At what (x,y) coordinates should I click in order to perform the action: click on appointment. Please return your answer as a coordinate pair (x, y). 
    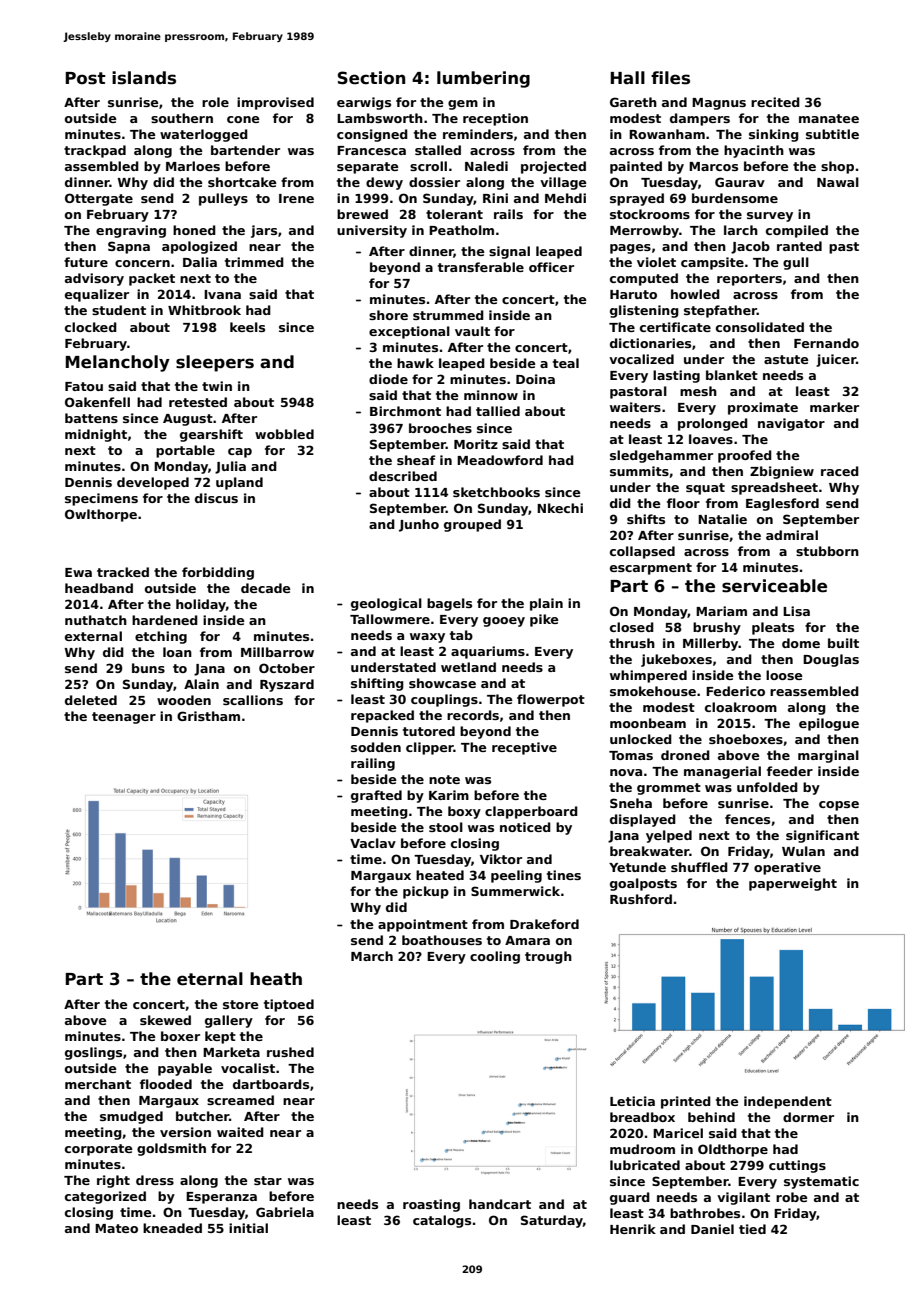
    Looking at the image, I should click on (423, 925).
